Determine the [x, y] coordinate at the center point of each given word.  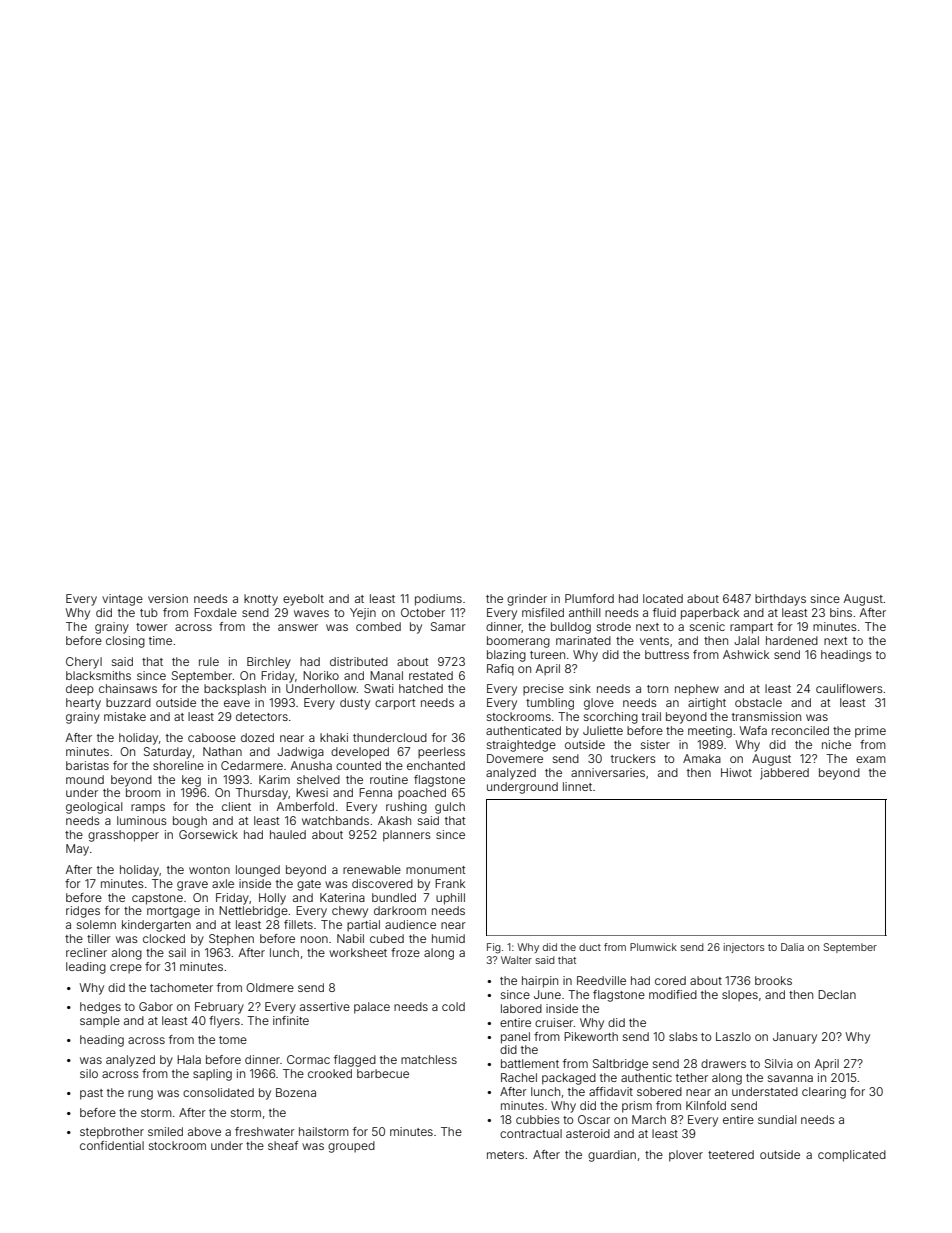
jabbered [784, 774]
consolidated [218, 1092]
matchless [429, 1059]
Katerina [342, 897]
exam [871, 759]
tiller [99, 938]
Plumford [589, 598]
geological [94, 808]
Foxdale [215, 612]
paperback [710, 614]
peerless [441, 753]
